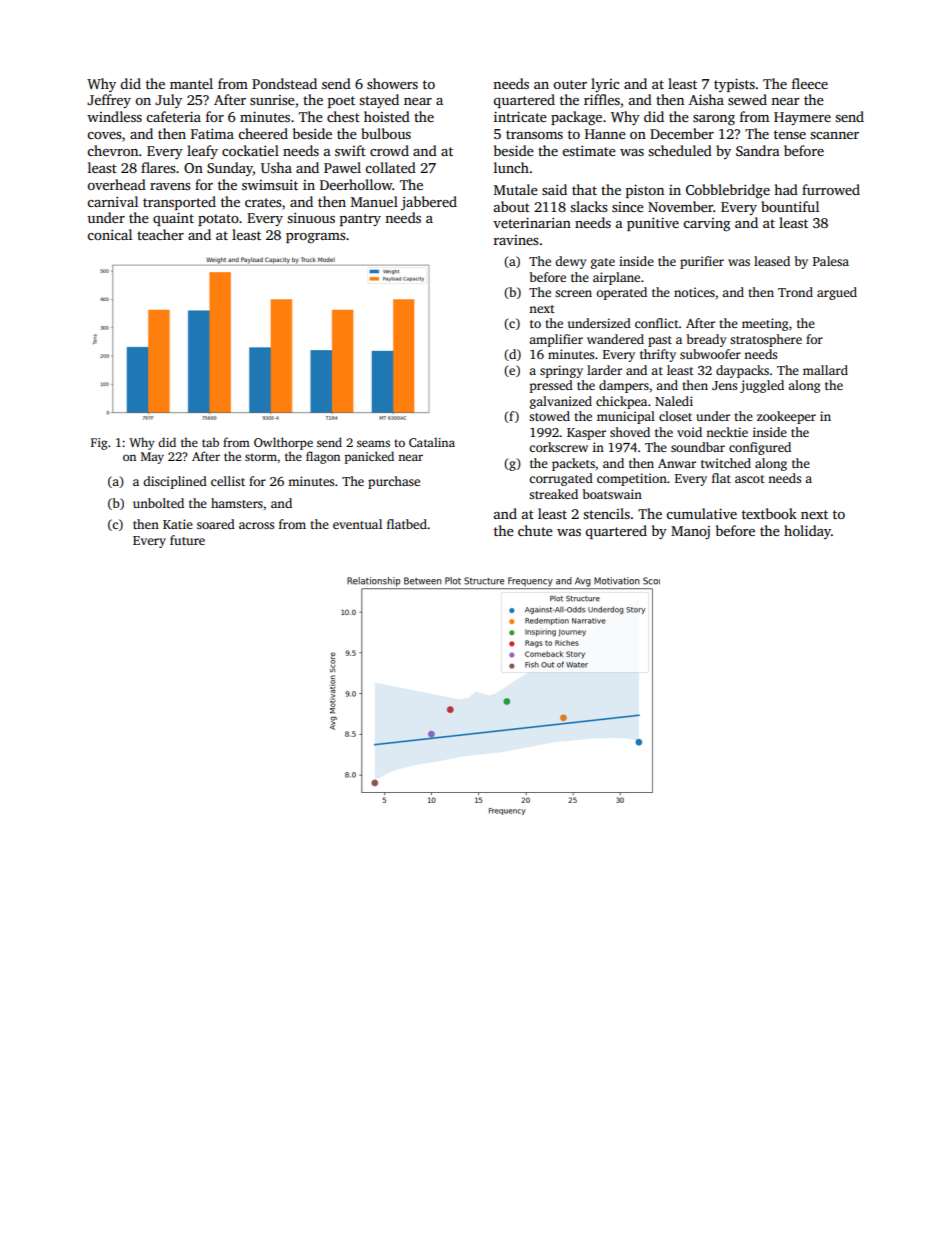 Image resolution: width=952 pixels, height=1233 pixels. I want to click on programs, so click(315, 238).
